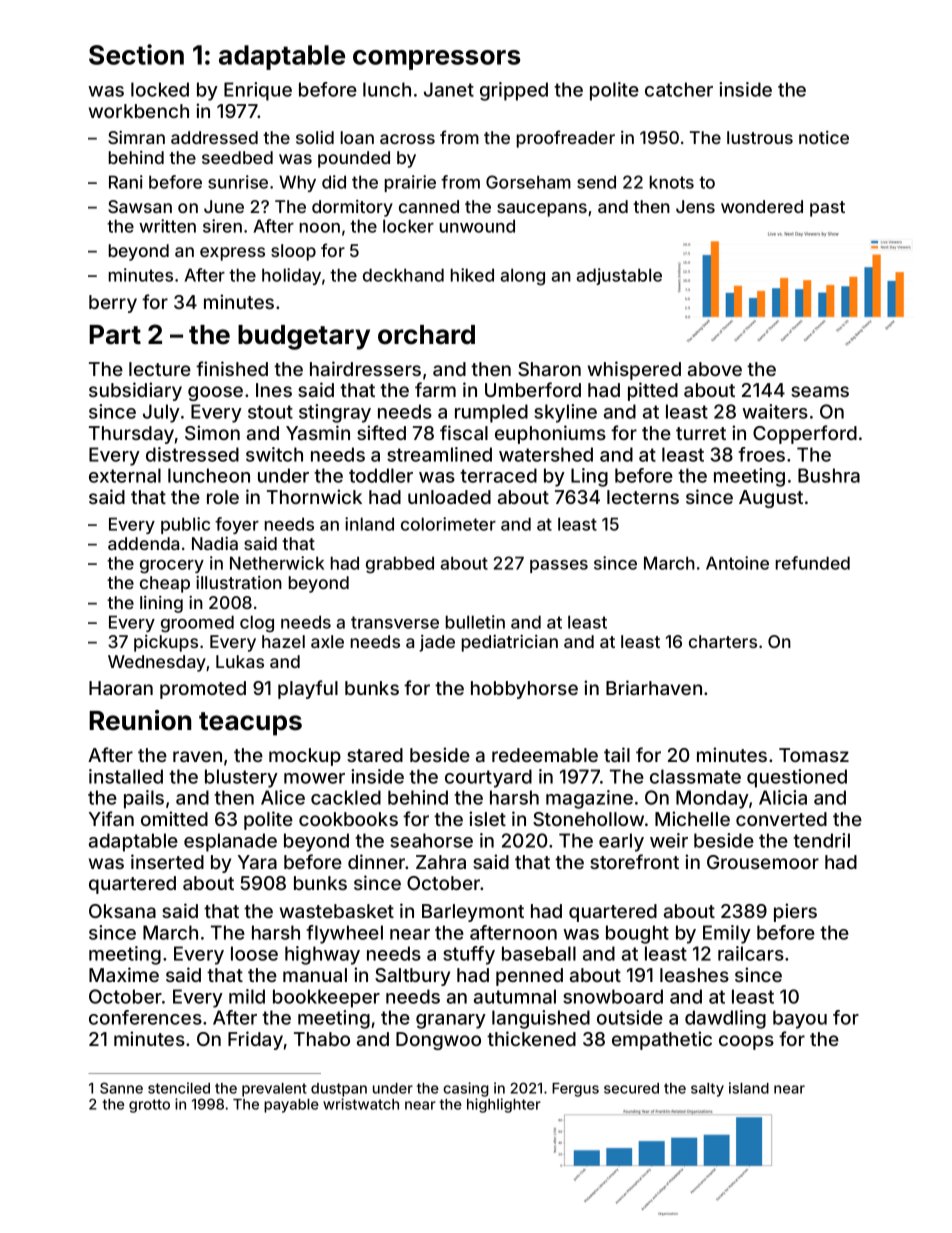 The width and height of the screenshot is (952, 1233). What do you see at coordinates (258, 91) in the screenshot?
I see `Enrique` at bounding box center [258, 91].
